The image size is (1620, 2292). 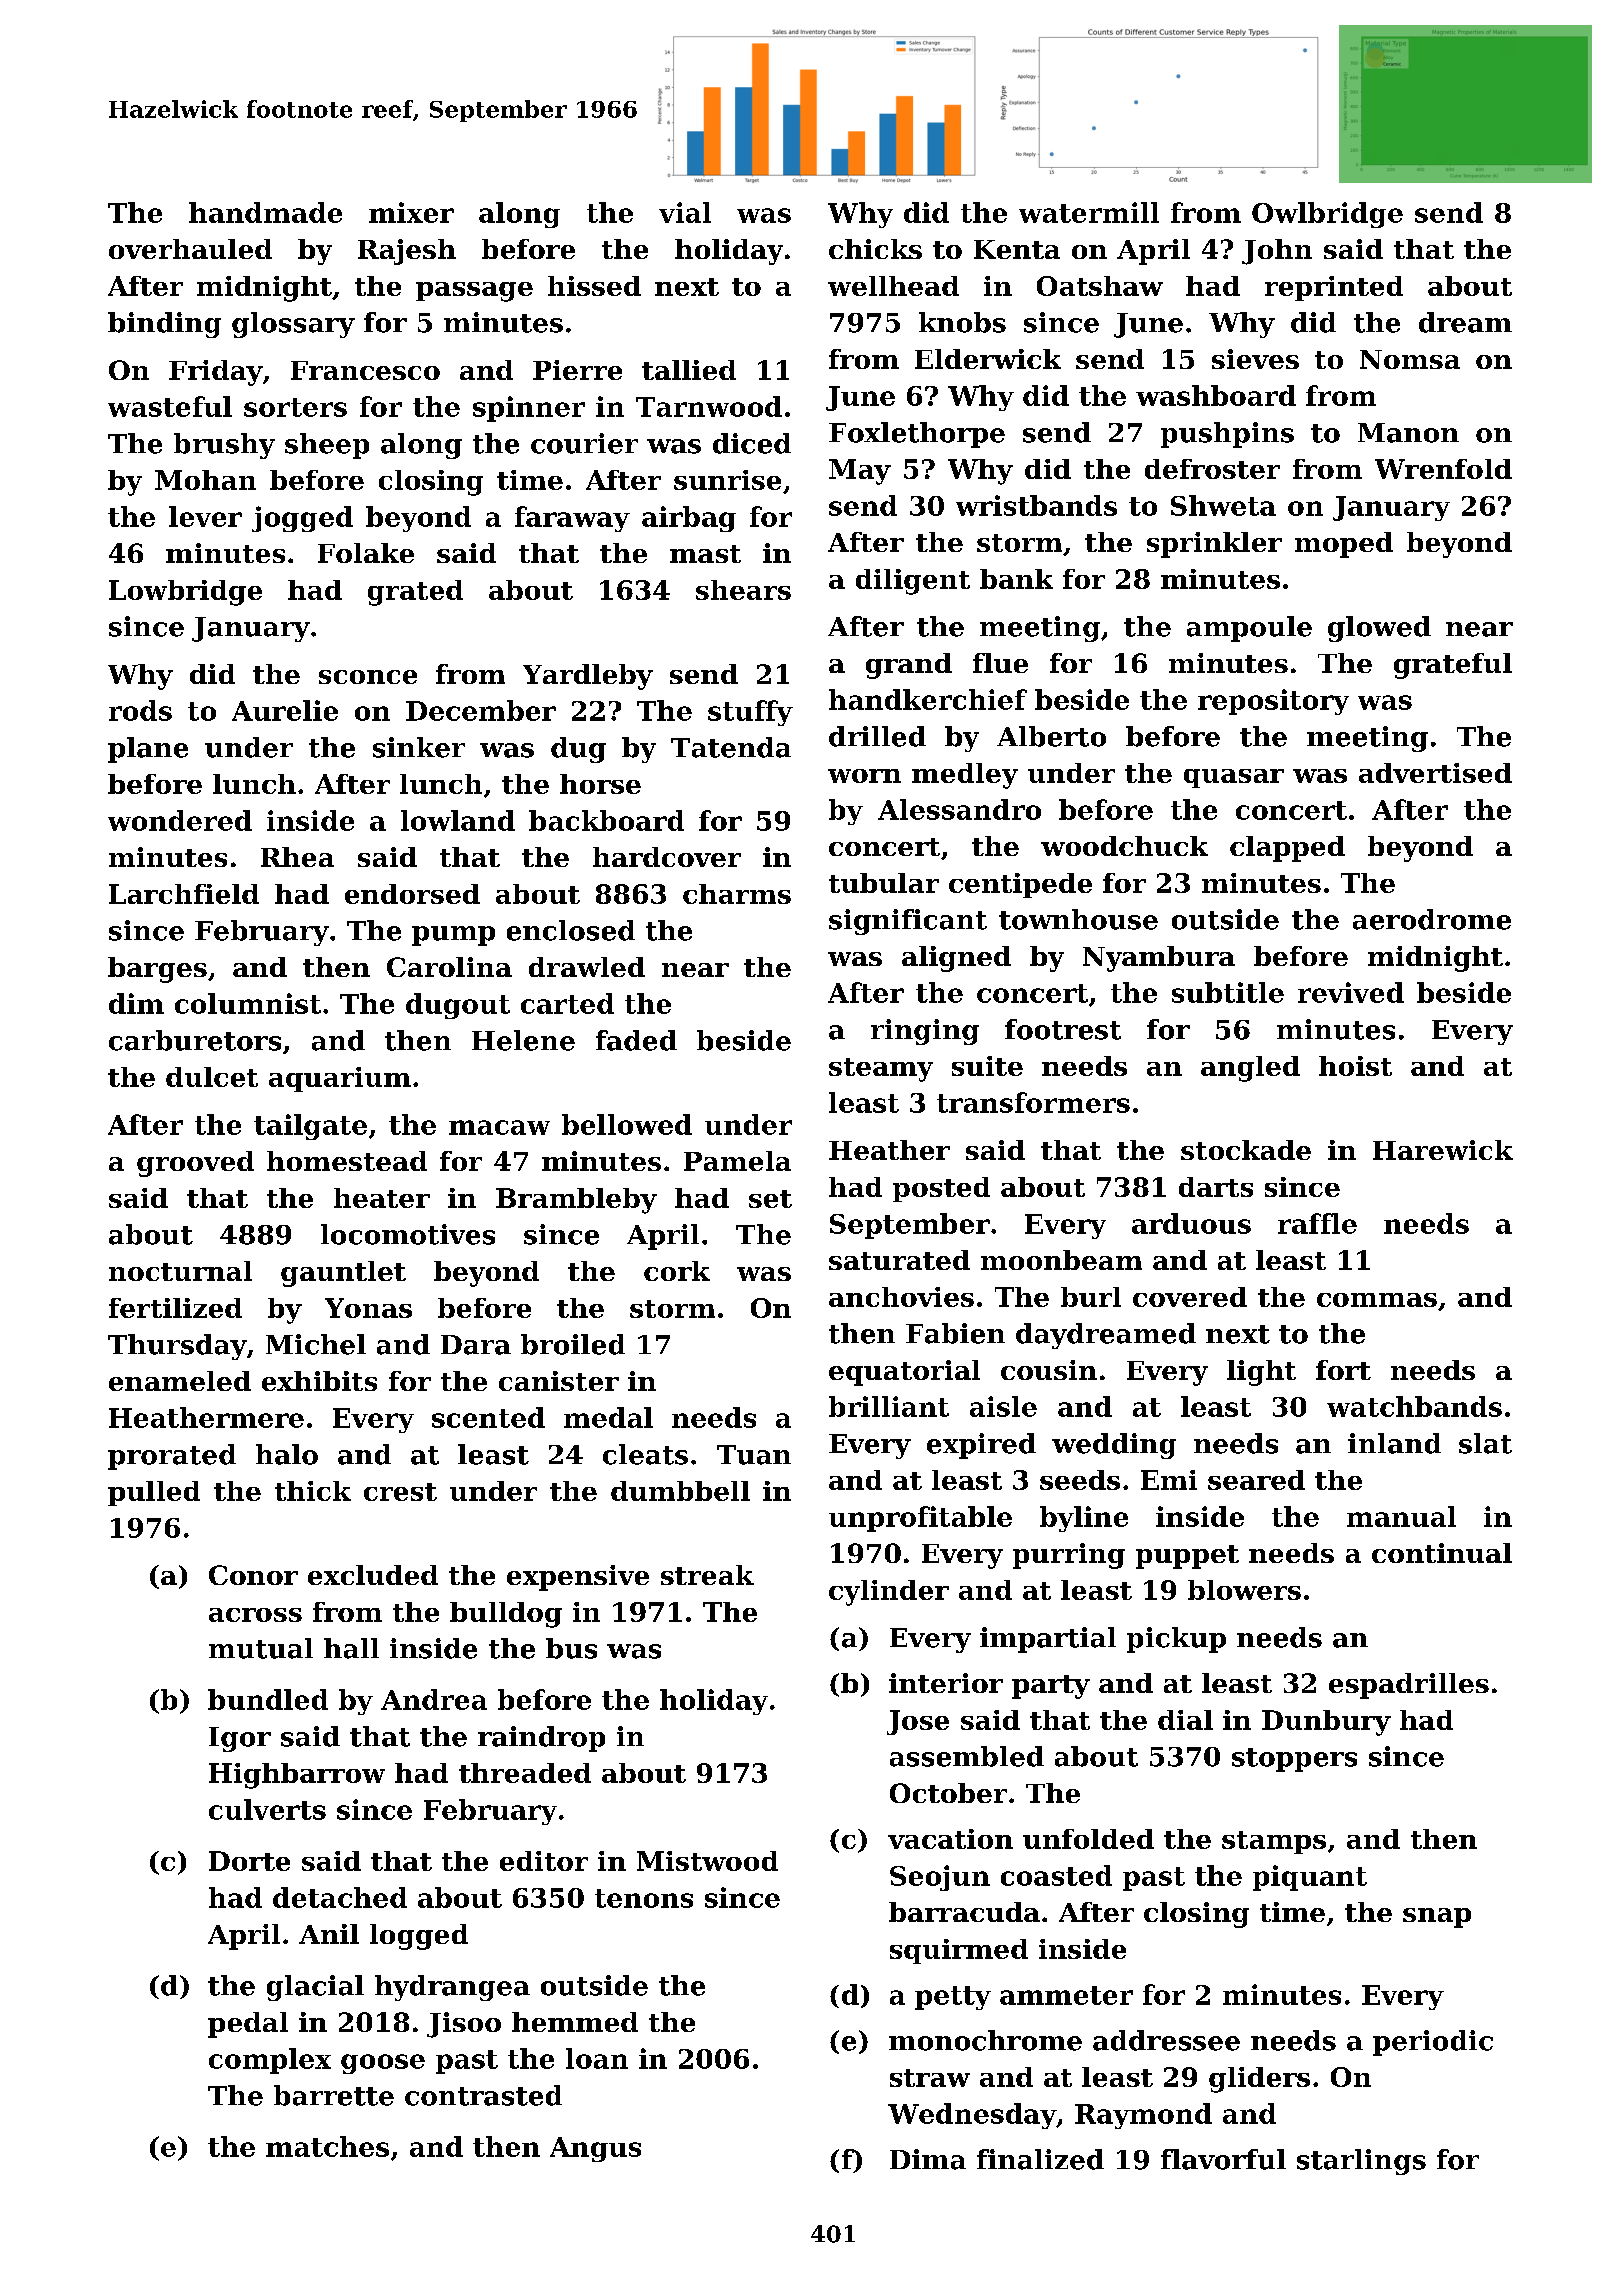 What do you see at coordinates (184, 894) in the screenshot?
I see `Larchfield` at bounding box center [184, 894].
